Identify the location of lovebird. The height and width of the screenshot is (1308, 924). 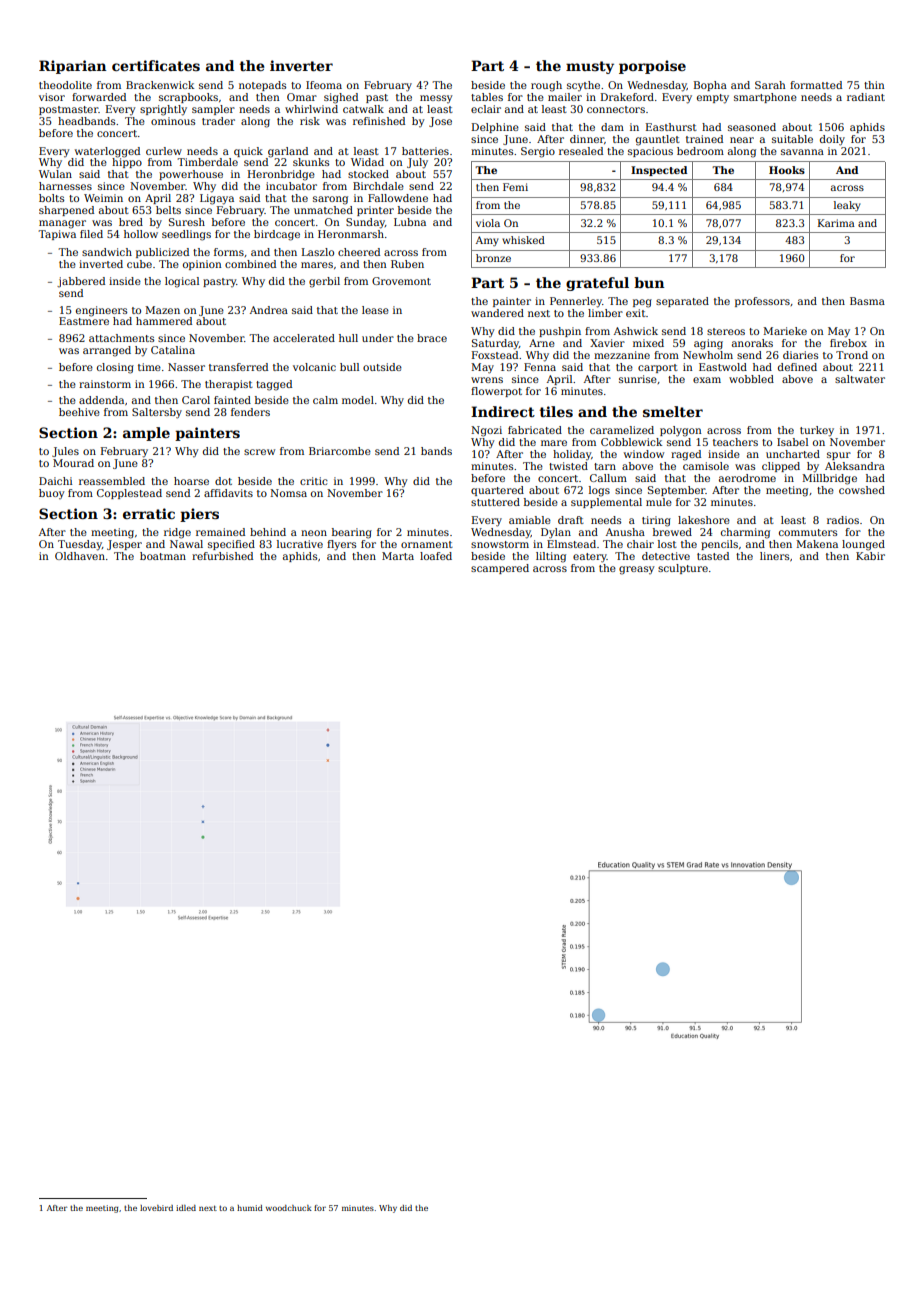
(156, 1208).
